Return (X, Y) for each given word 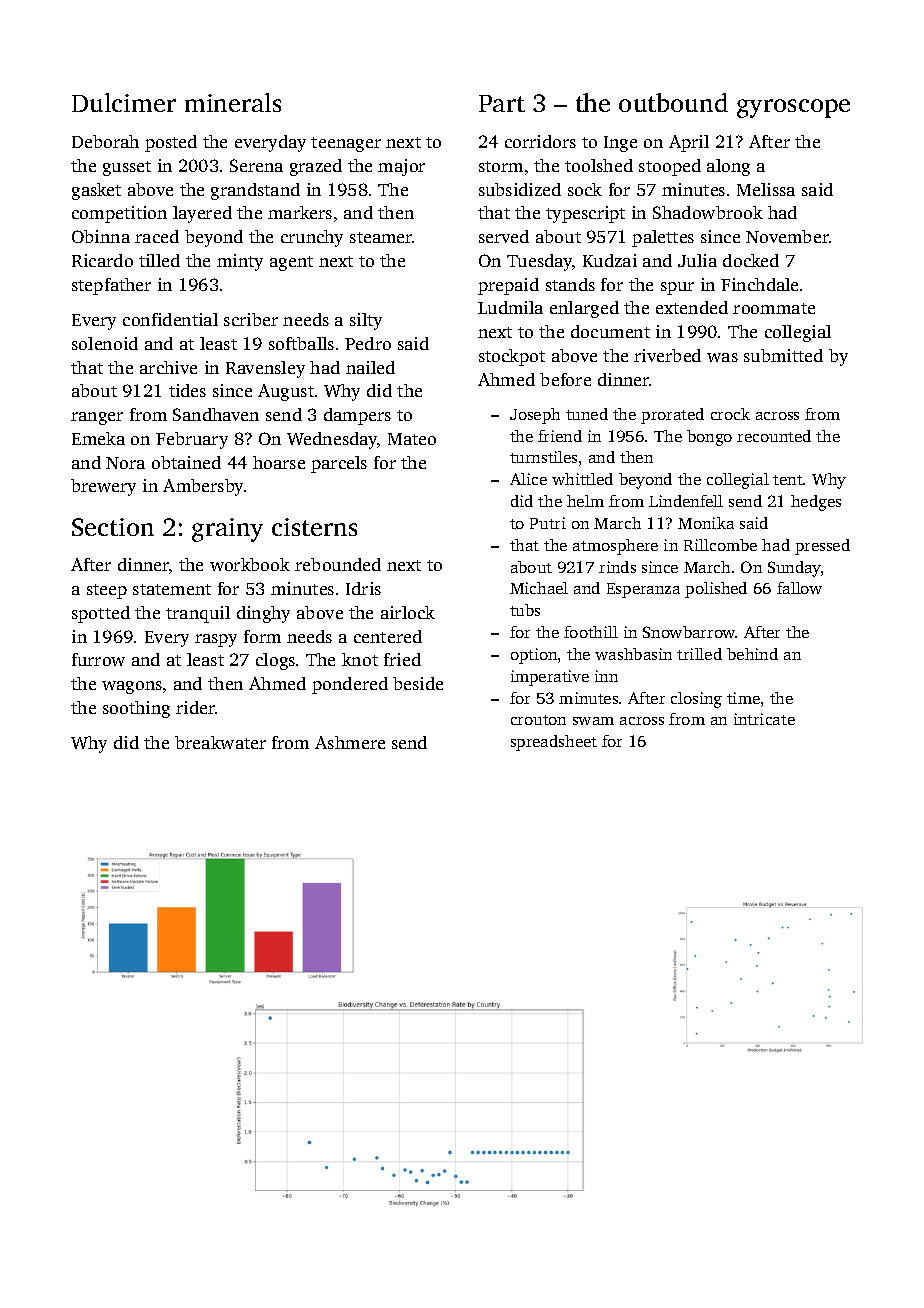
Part (502, 103)
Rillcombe (720, 545)
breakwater (220, 742)
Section (113, 527)
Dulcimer (124, 102)
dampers (357, 416)
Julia (697, 260)
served (504, 236)
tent (788, 480)
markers (300, 212)
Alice (528, 479)
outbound (673, 102)
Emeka (98, 438)
